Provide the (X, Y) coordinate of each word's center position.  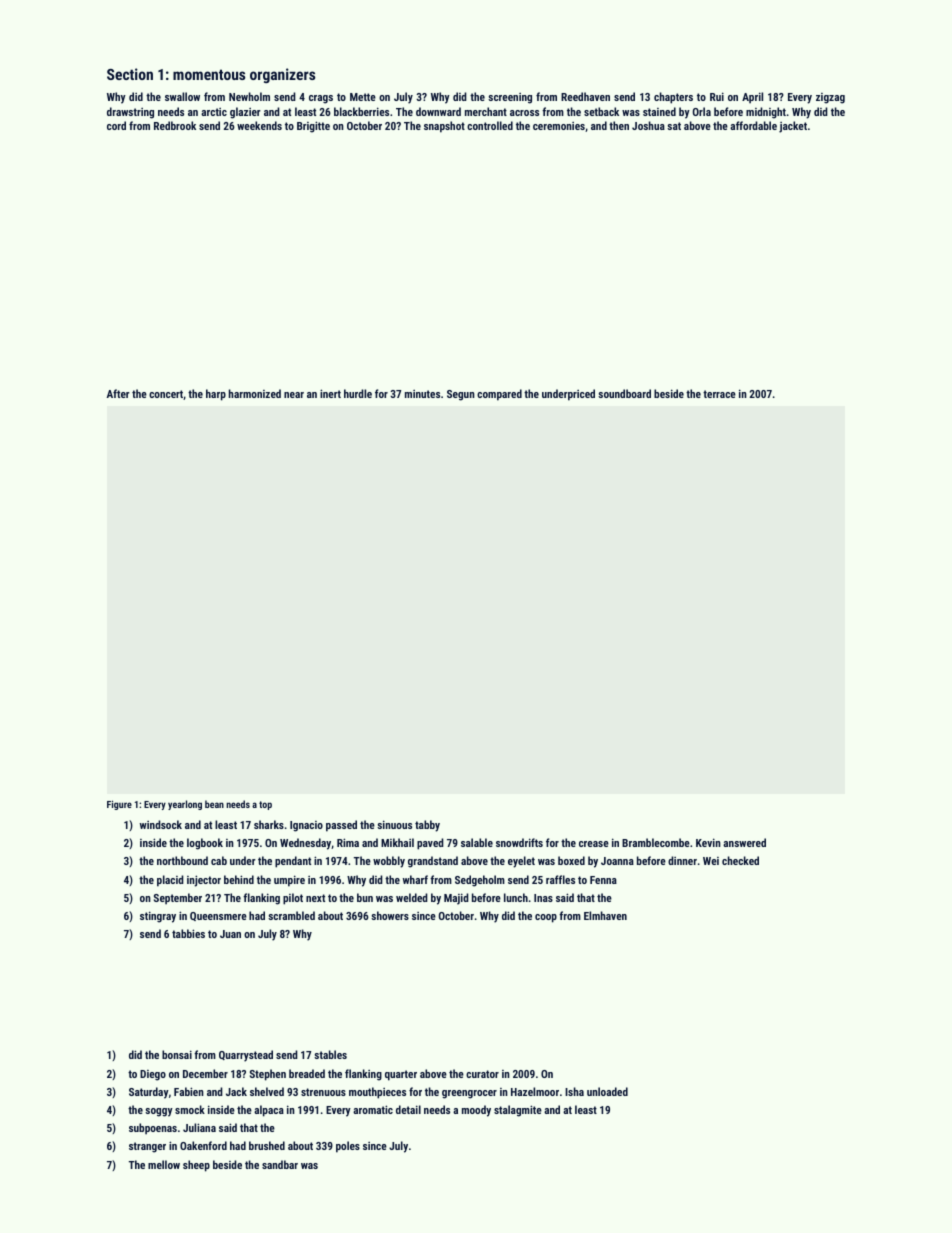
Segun (461, 395)
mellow (164, 1164)
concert (166, 394)
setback (601, 111)
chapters (673, 98)
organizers (282, 75)
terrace (719, 394)
